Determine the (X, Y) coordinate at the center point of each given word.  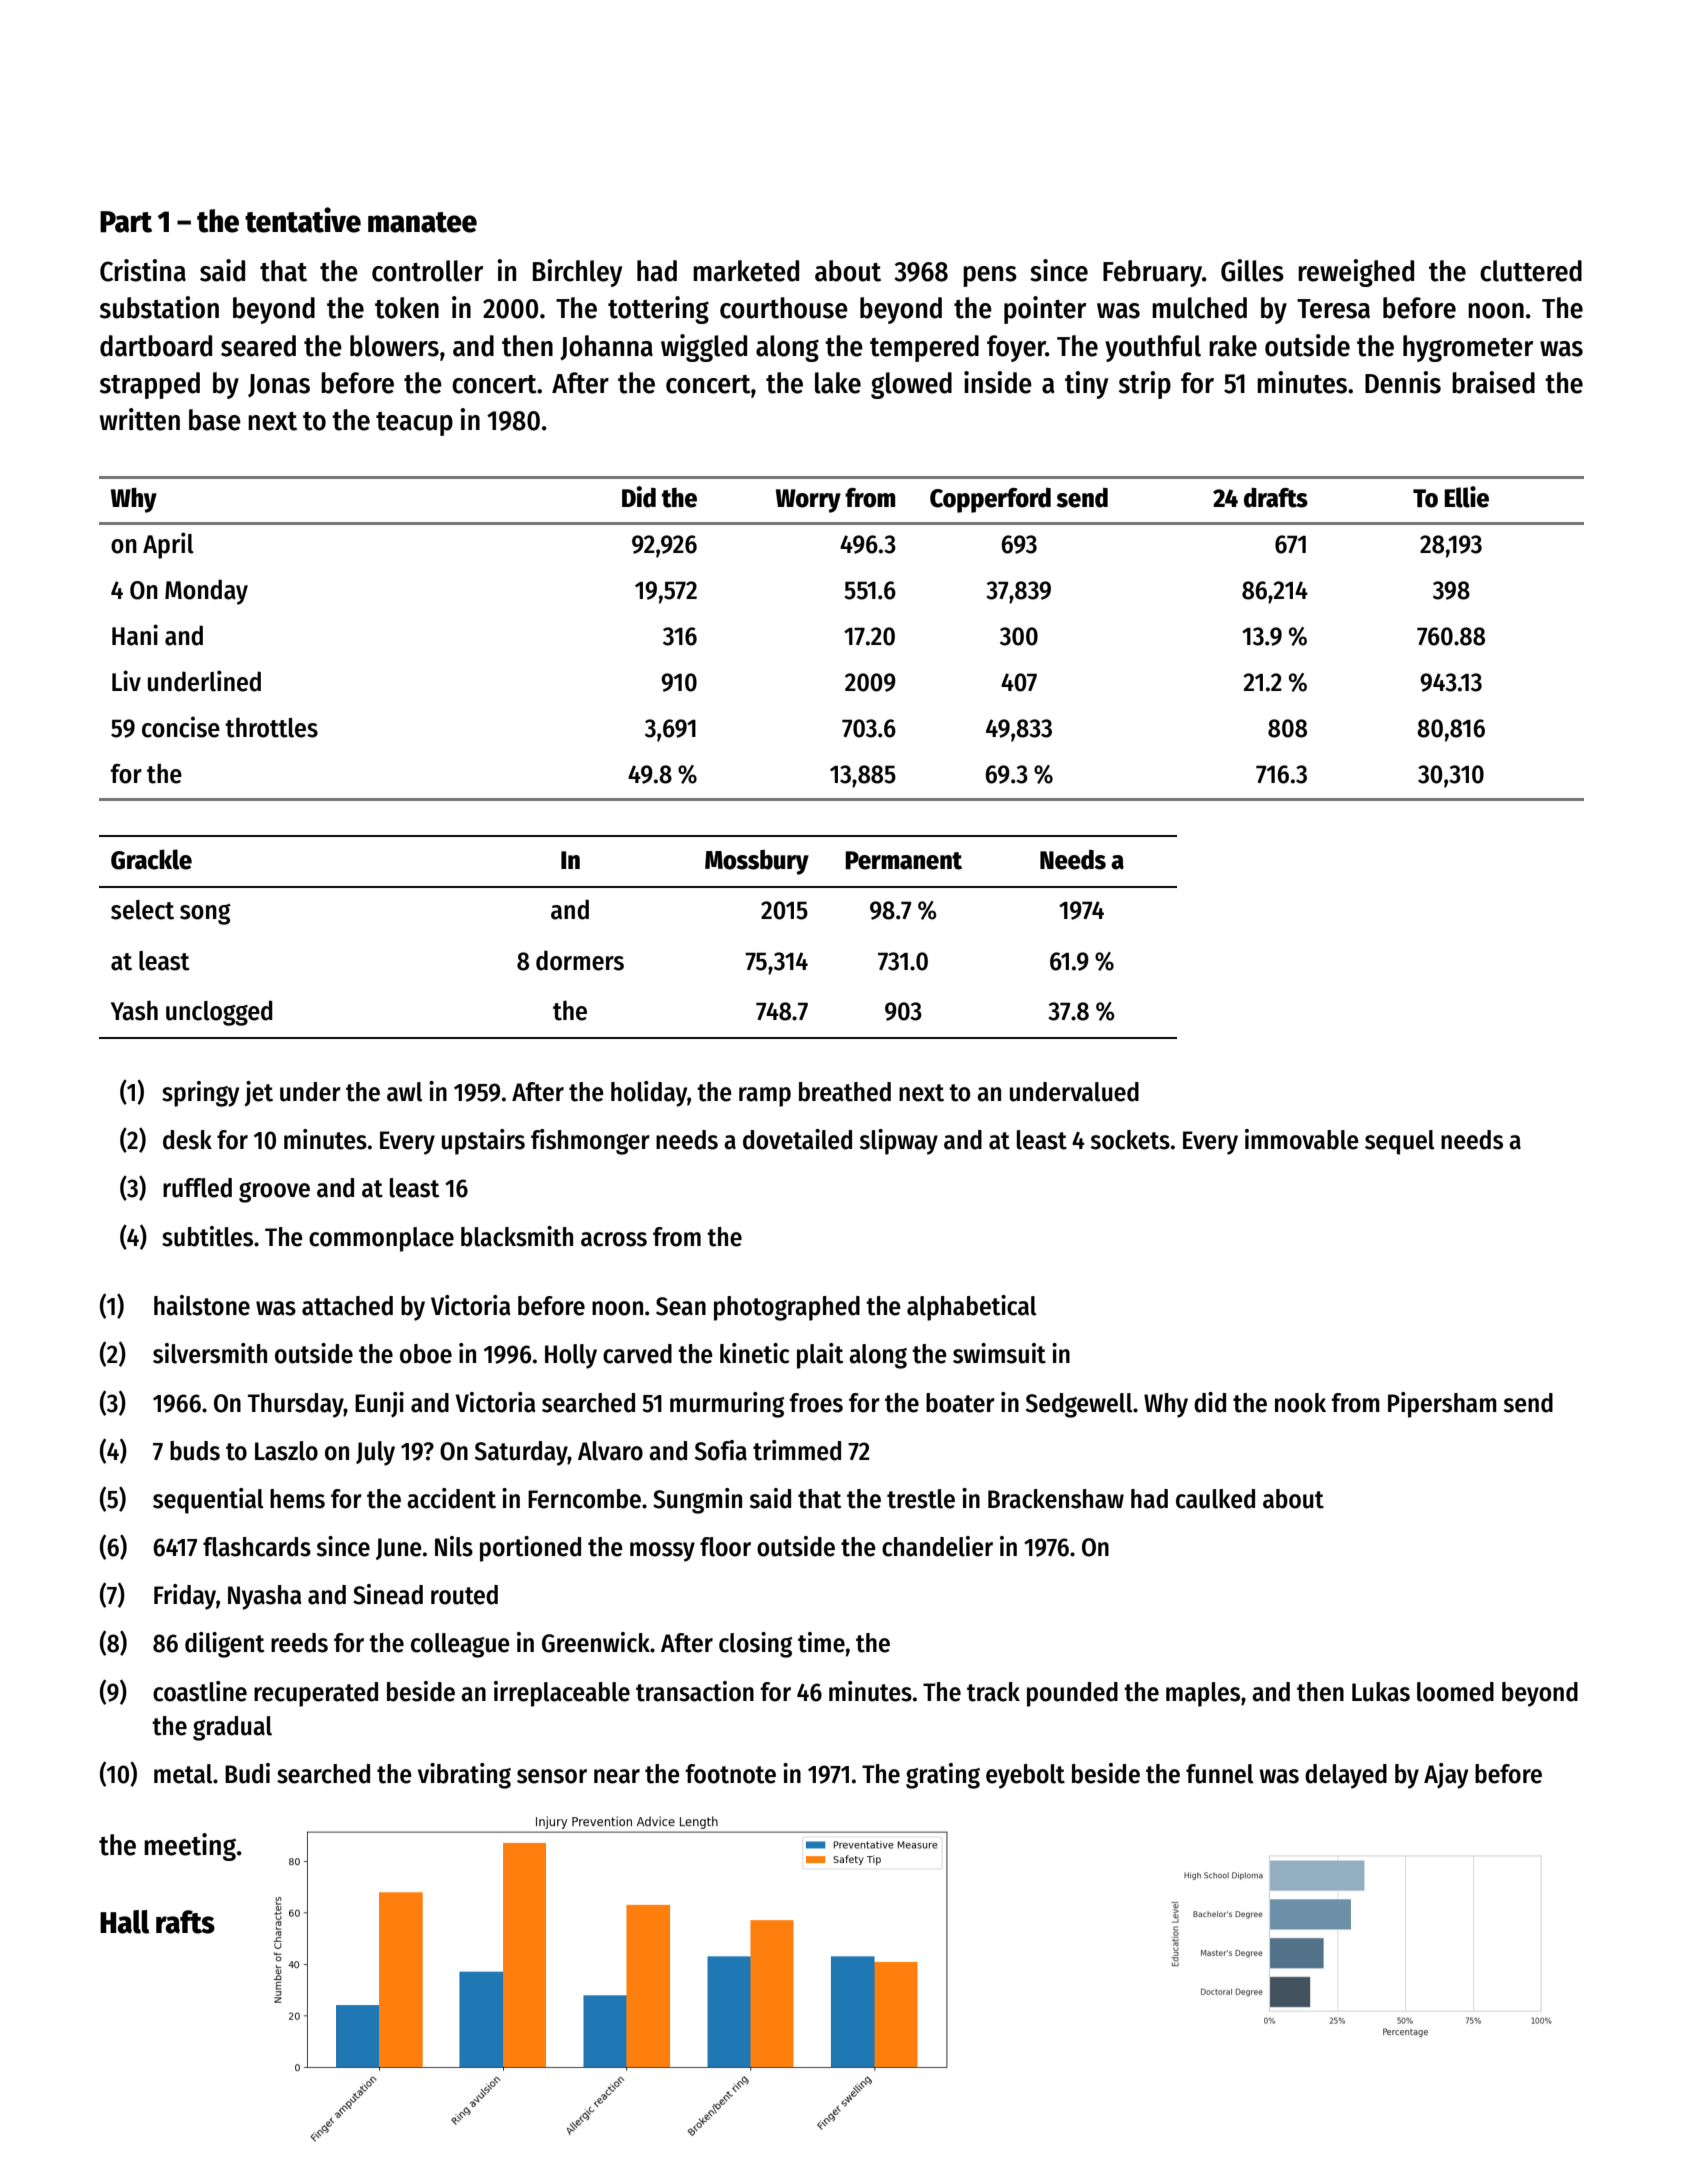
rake (1233, 346)
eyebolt (1025, 1776)
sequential (208, 1501)
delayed (1346, 1776)
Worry (808, 501)
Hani (135, 635)
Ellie (1466, 497)
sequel (1400, 1142)
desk (187, 1140)
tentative (303, 220)
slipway (899, 1142)
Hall (124, 1922)
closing (755, 1645)
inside (998, 382)
